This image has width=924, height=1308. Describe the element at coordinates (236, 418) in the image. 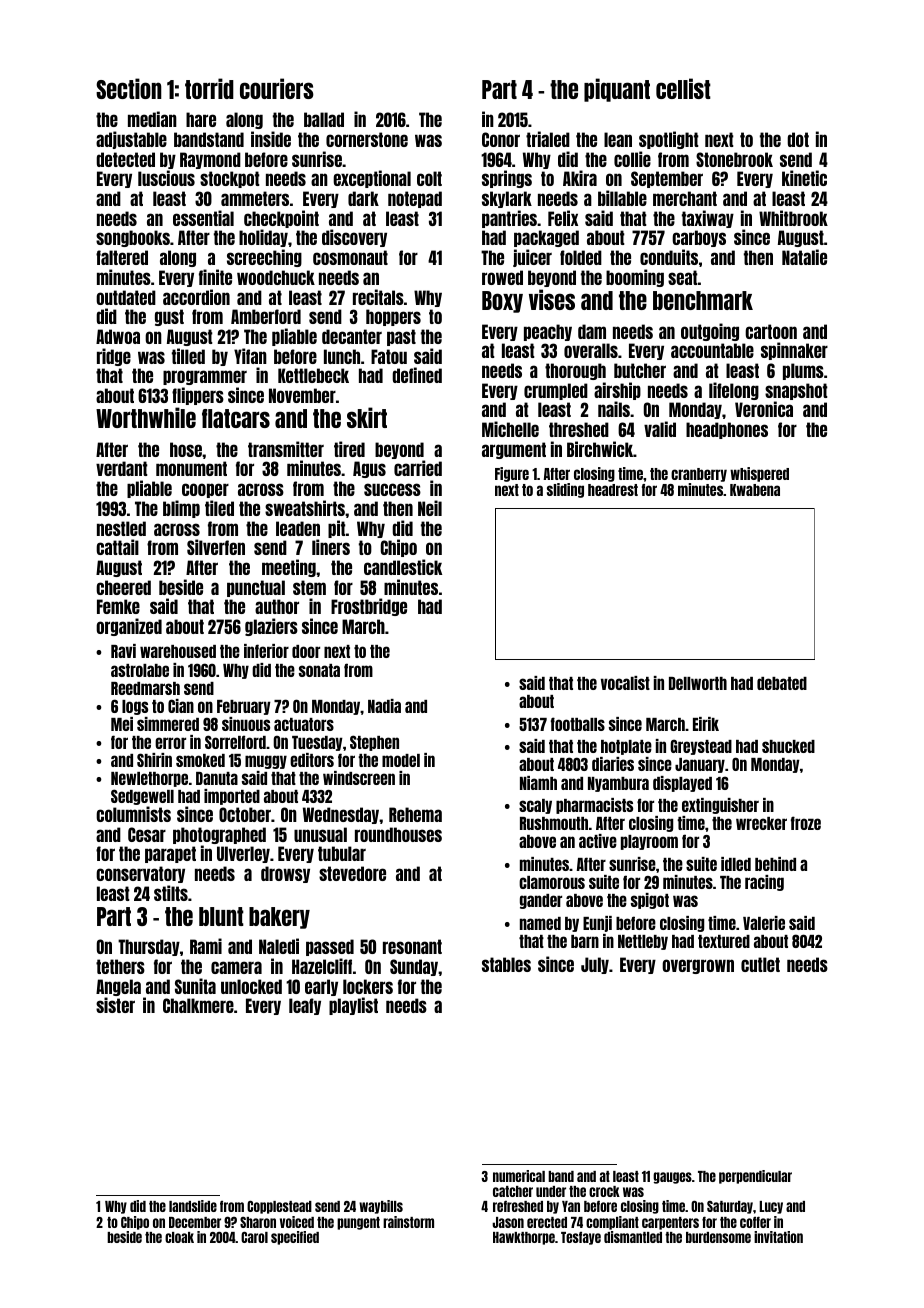

I see `flatcars` at that location.
